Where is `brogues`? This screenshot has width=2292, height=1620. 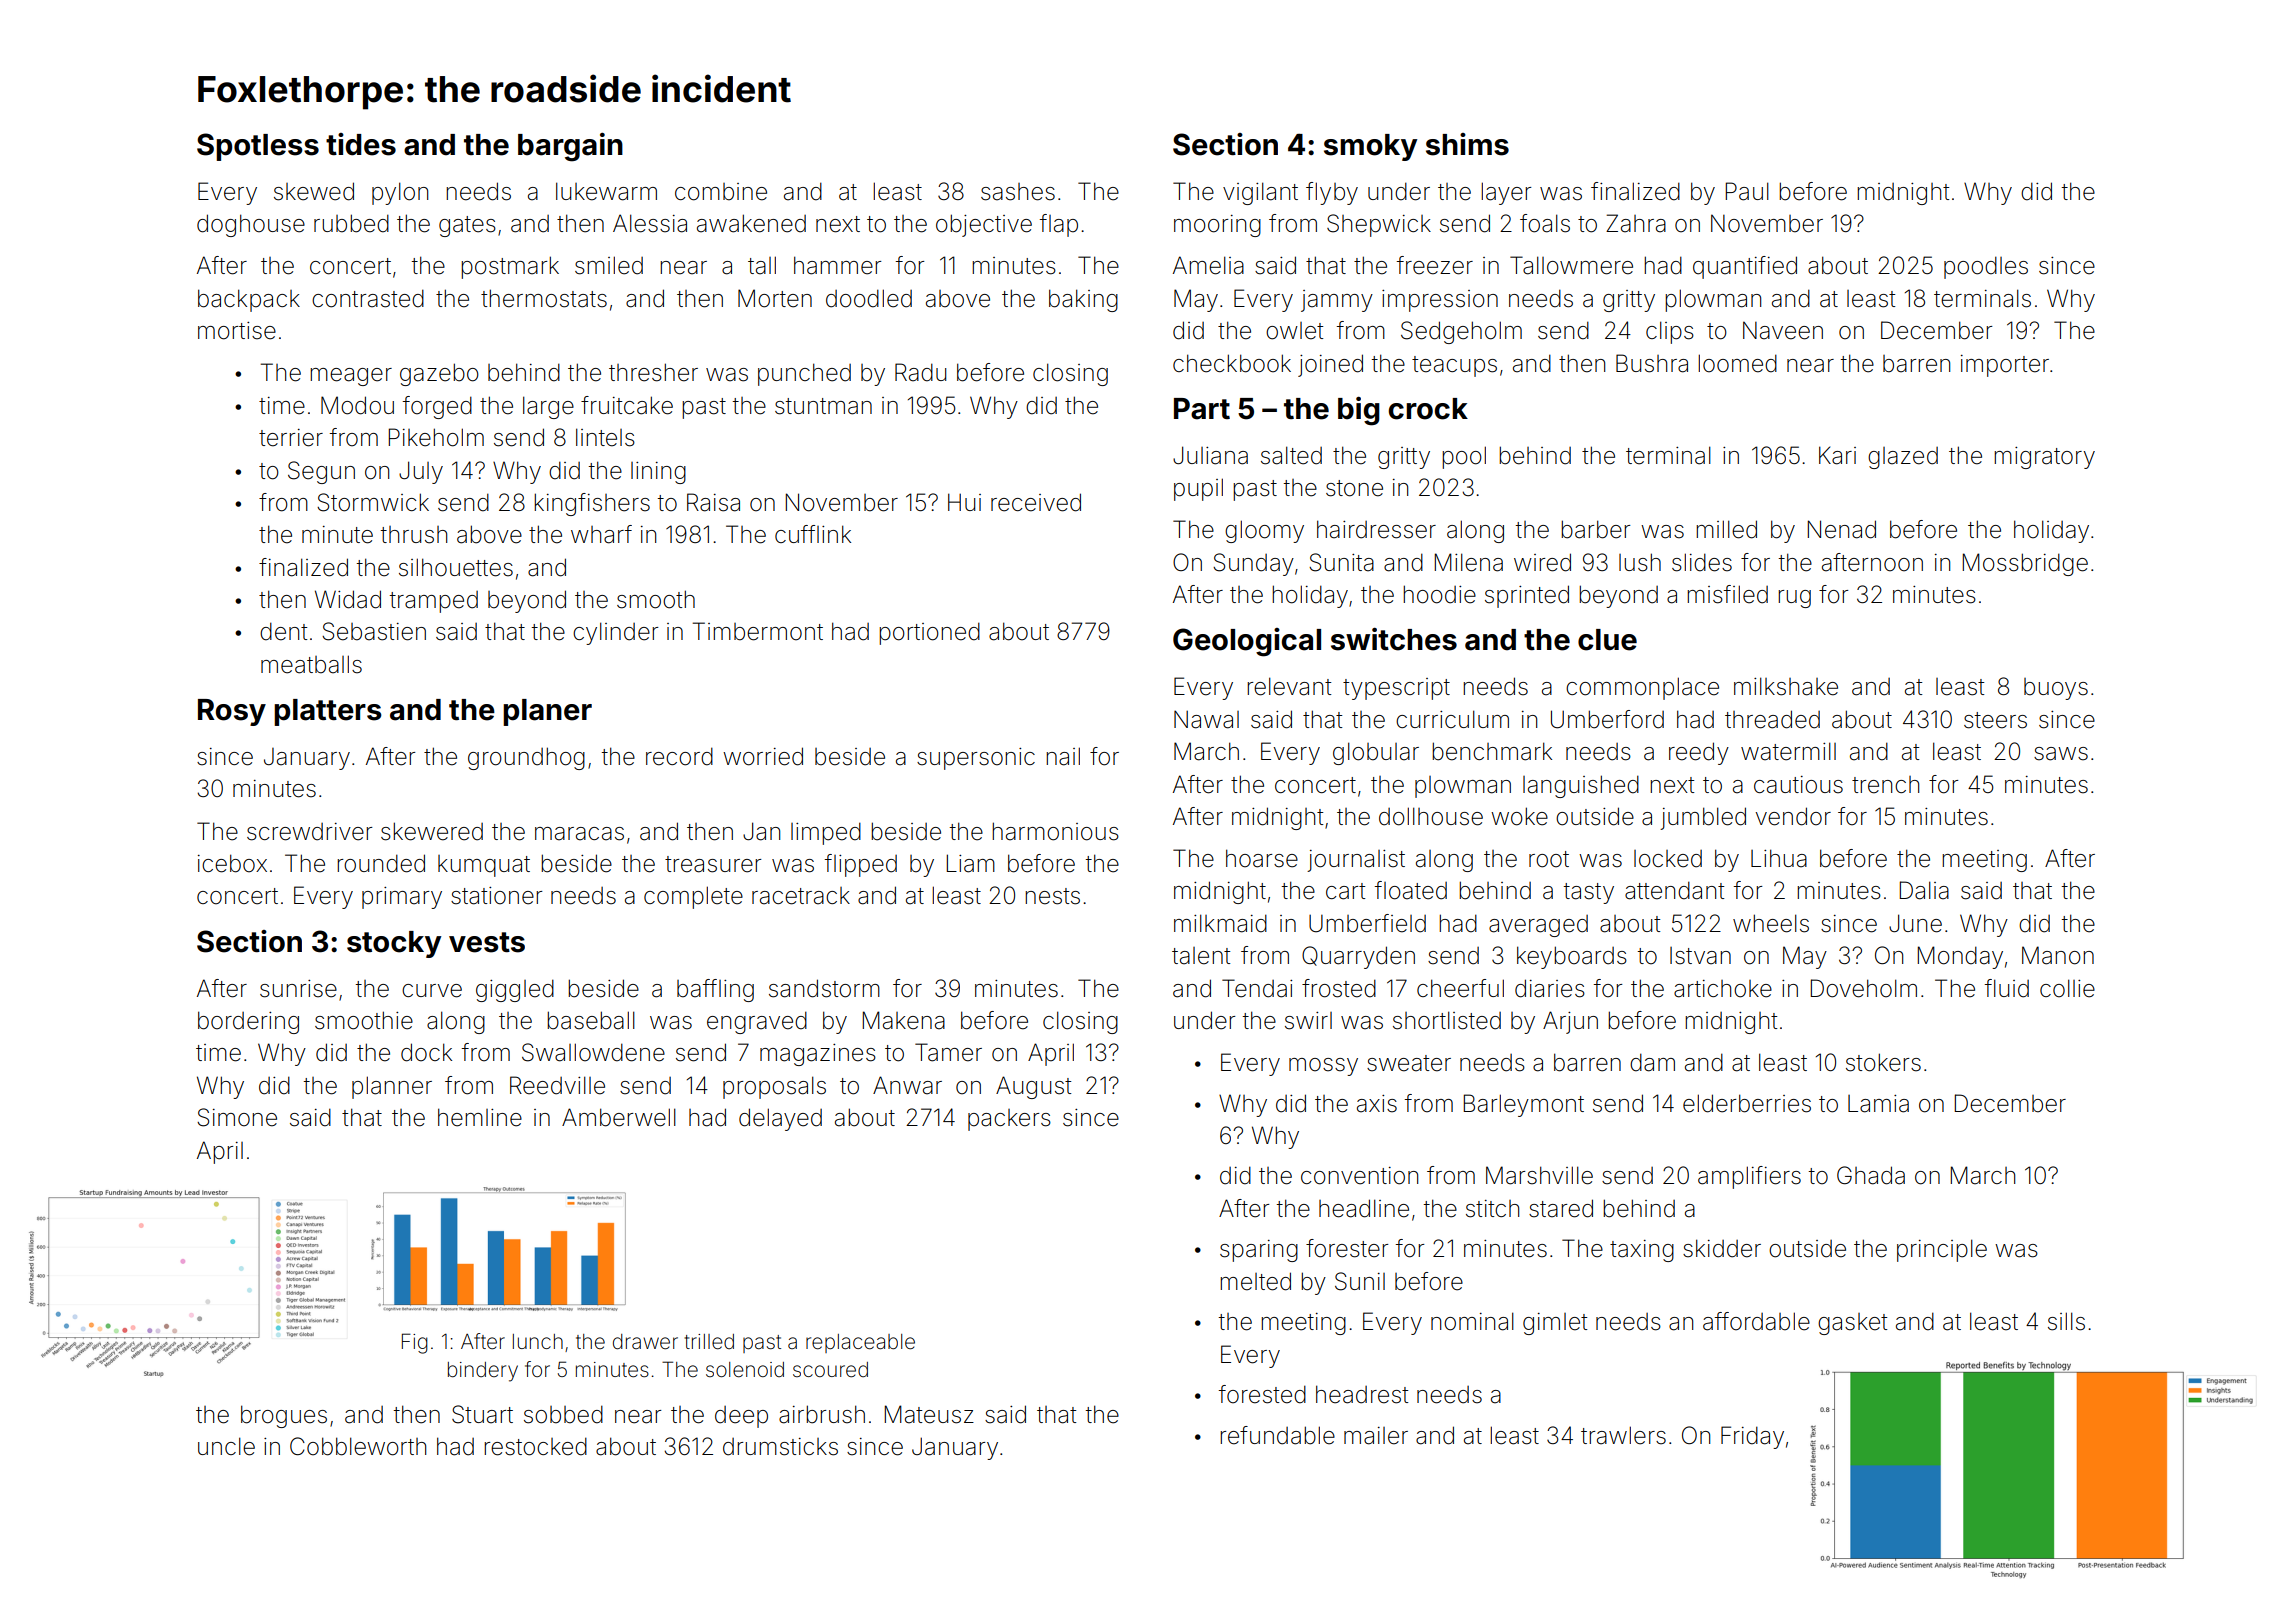 brogues is located at coordinates (284, 1416).
